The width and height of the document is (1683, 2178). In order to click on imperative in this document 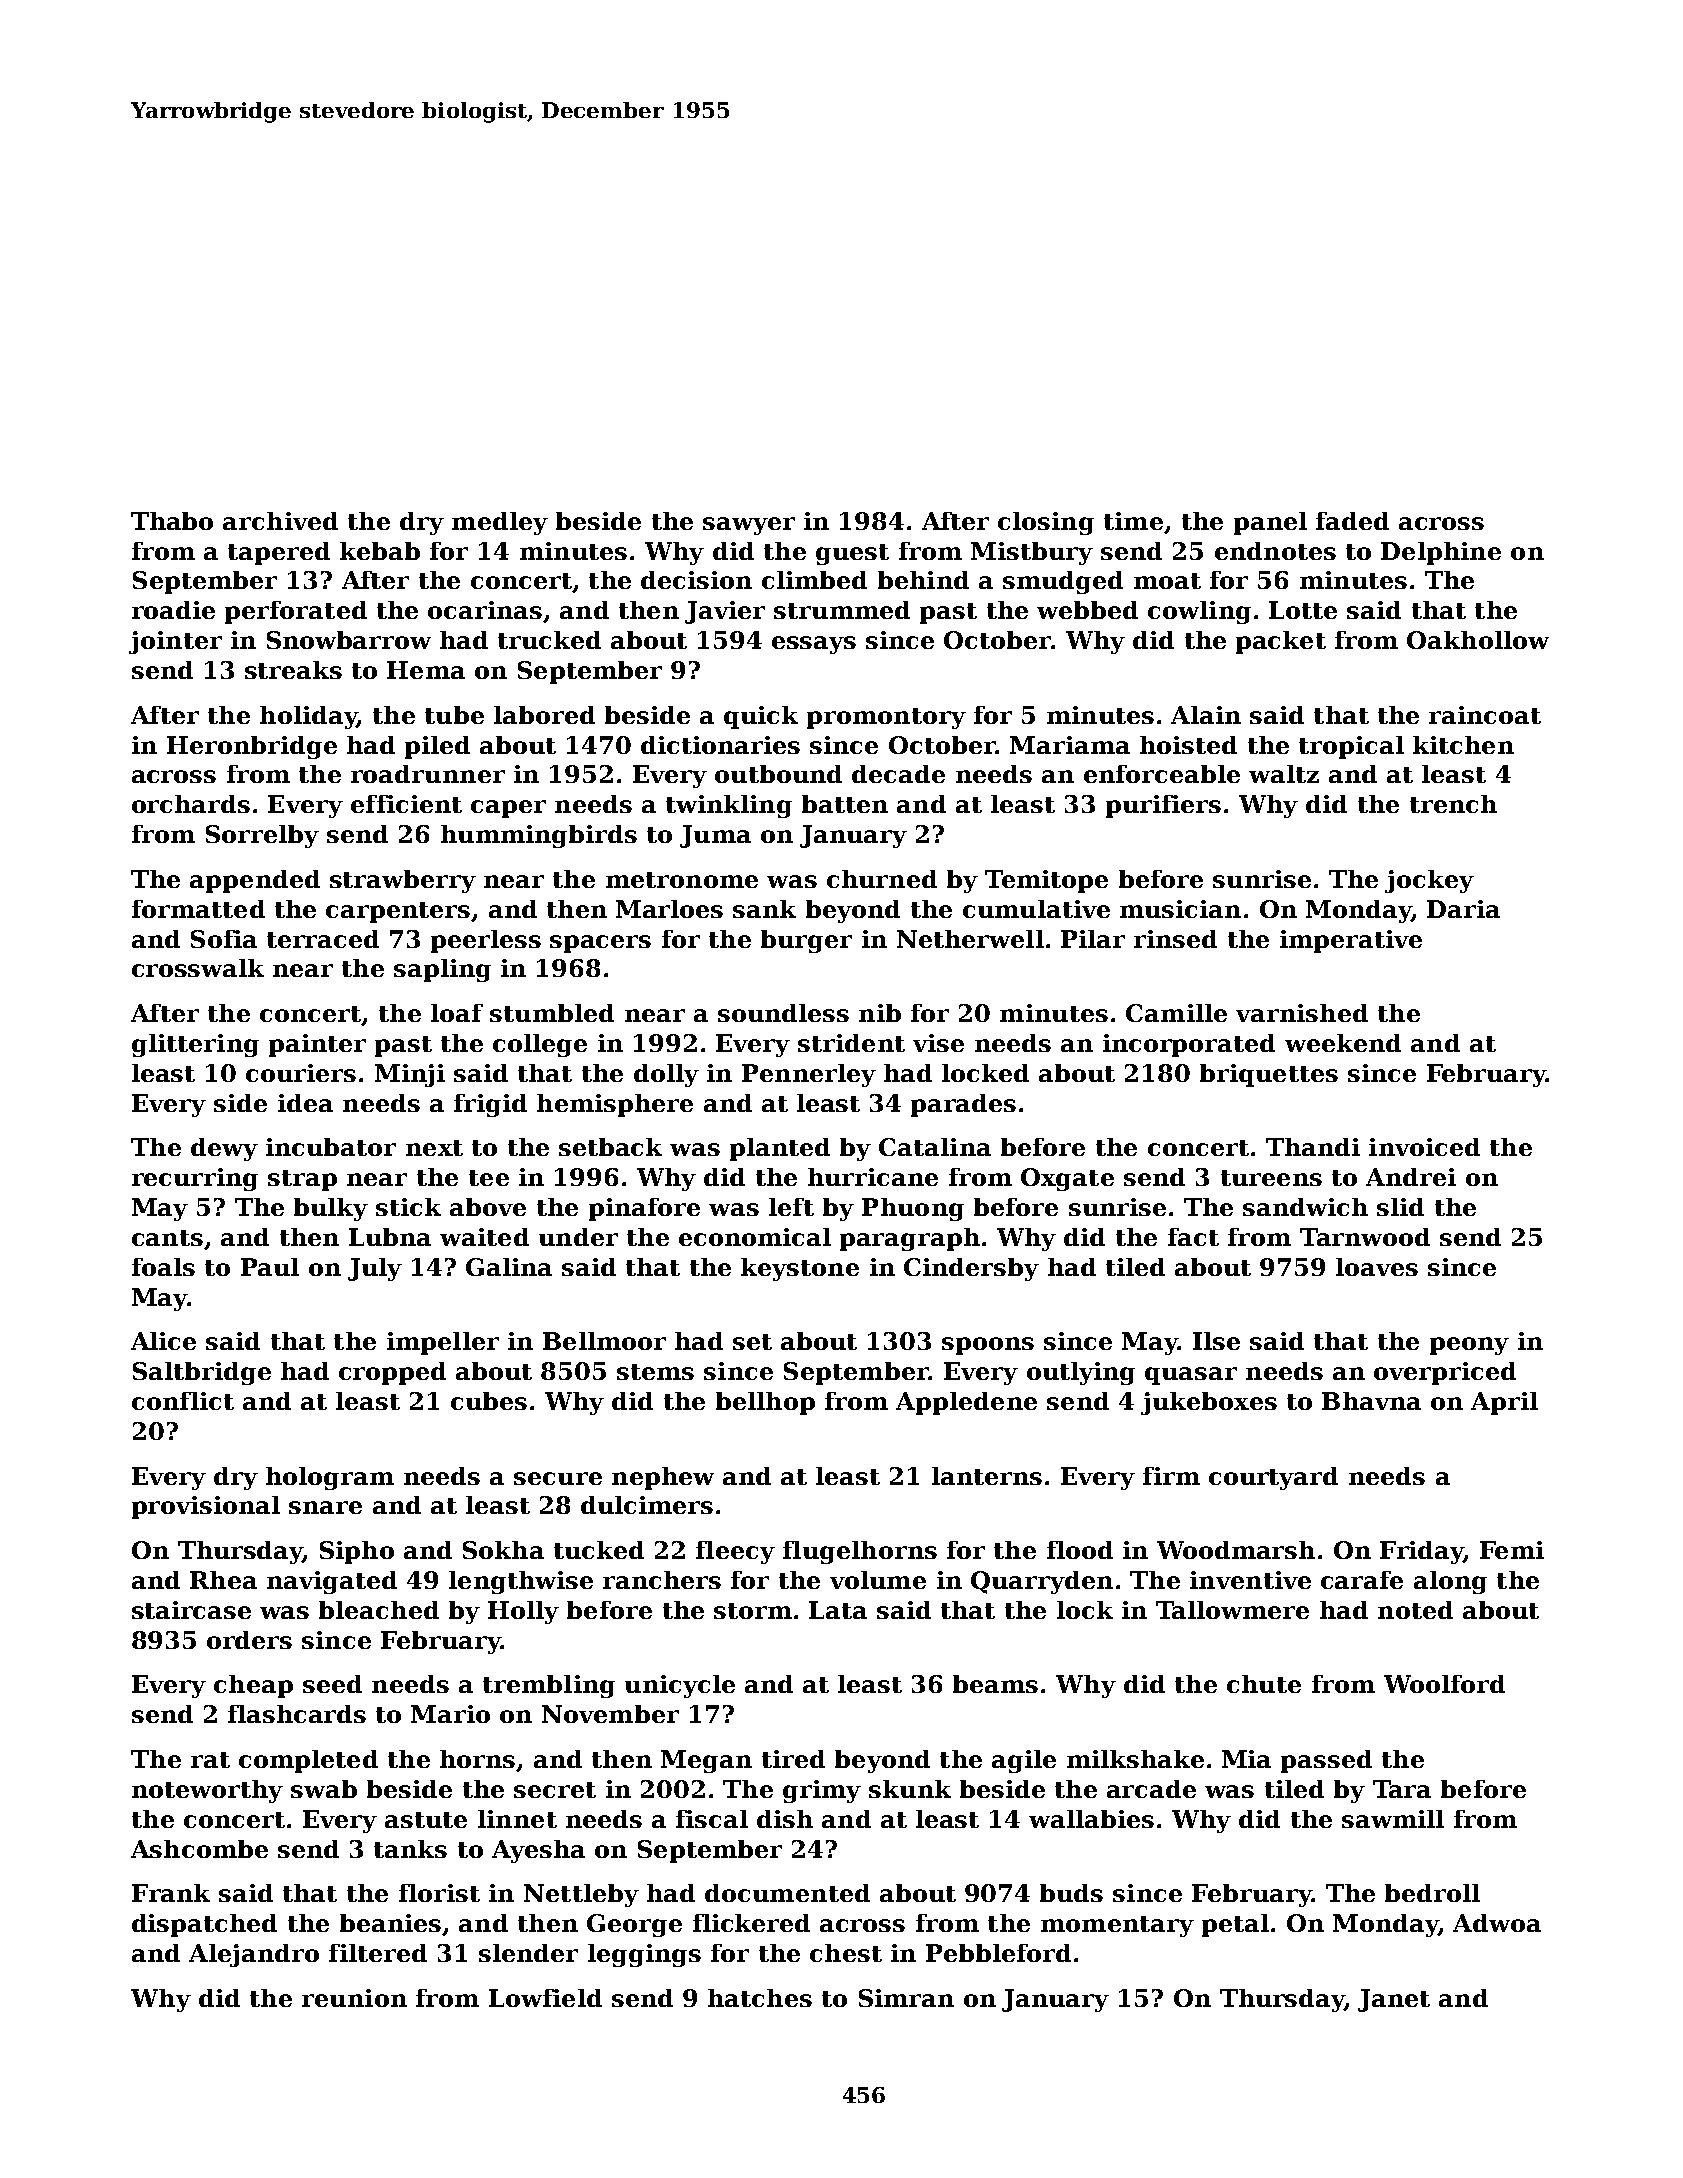, I will do `click(1351, 941)`.
